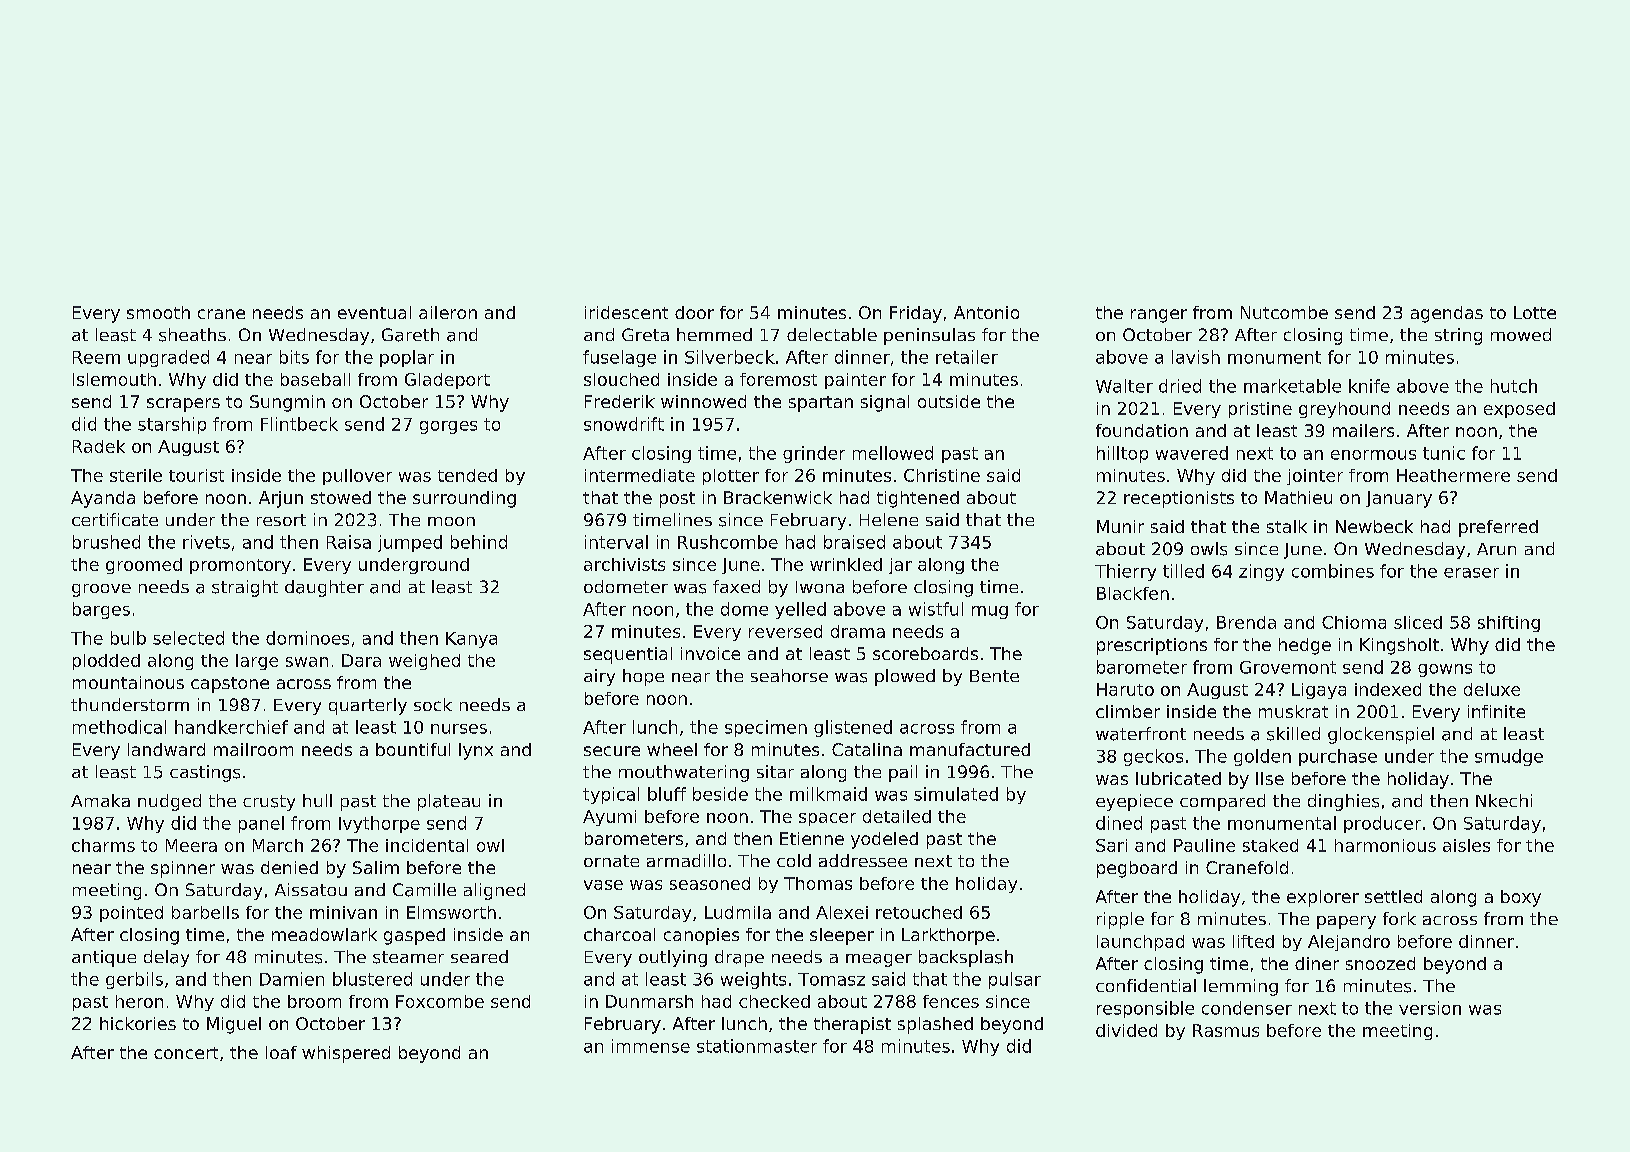 The image size is (1630, 1152). Describe the element at coordinates (114, 379) in the document. I see `Islemouth` at that location.
